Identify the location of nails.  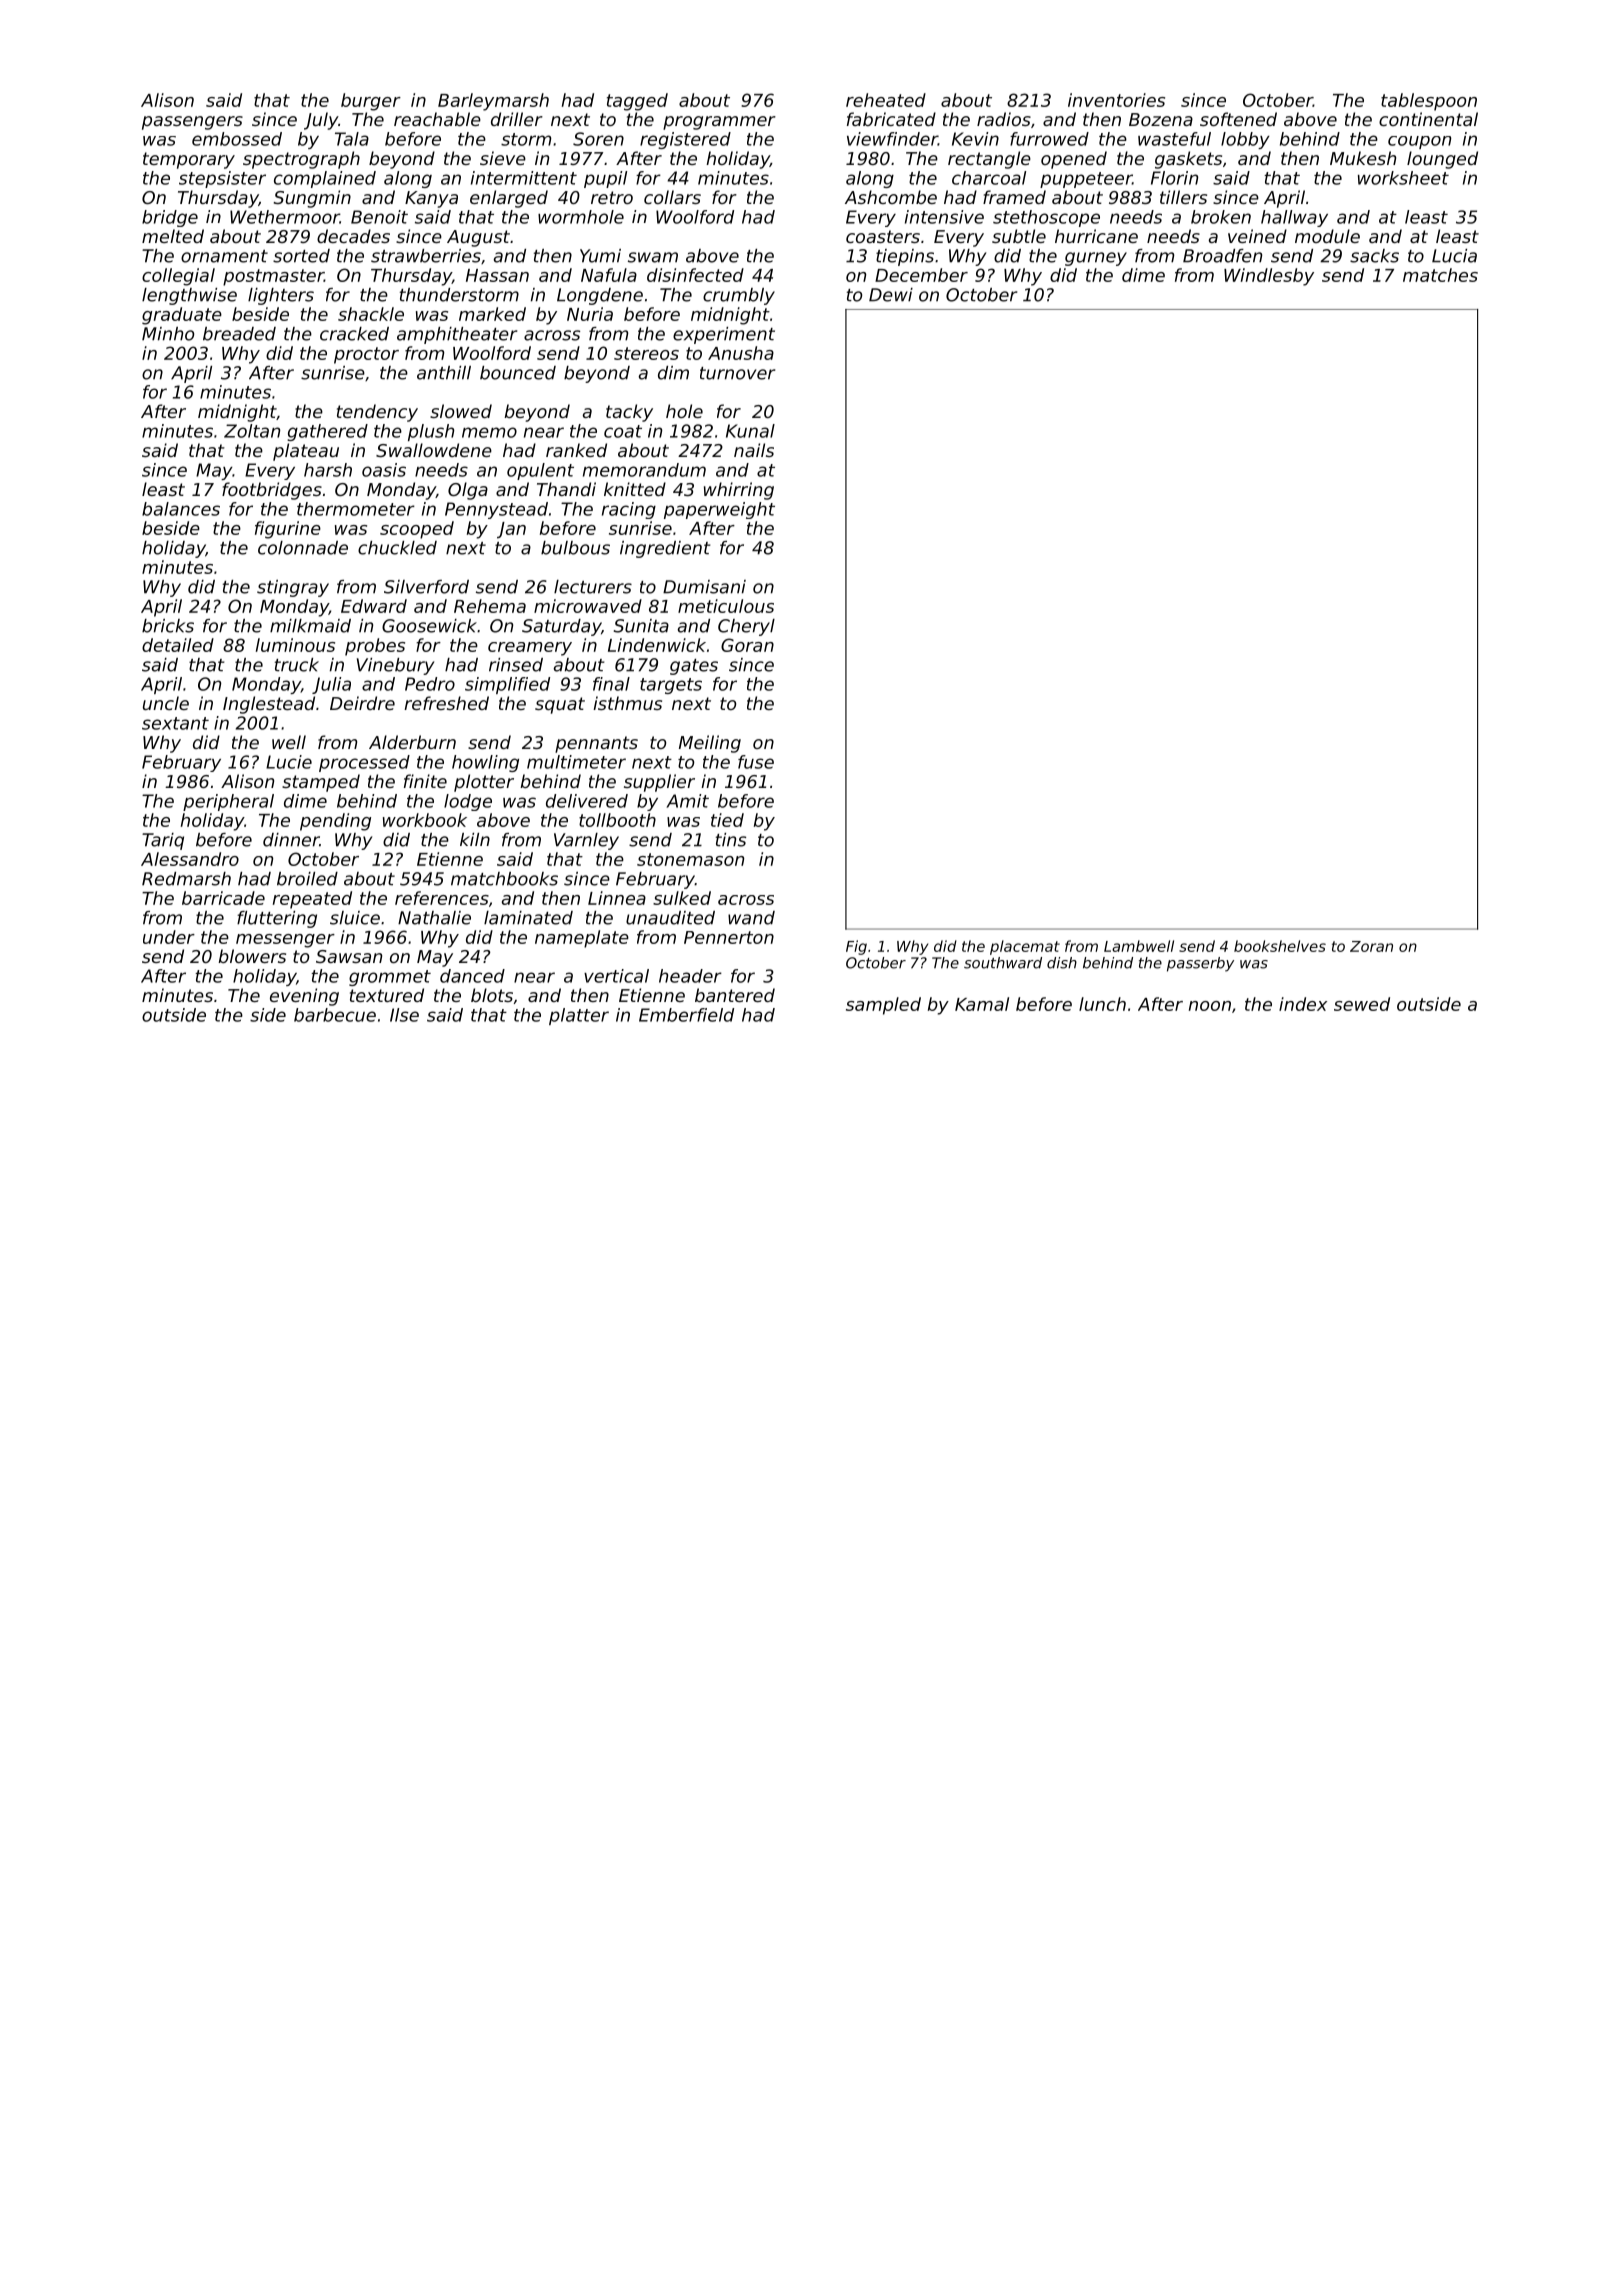
(754, 450).
